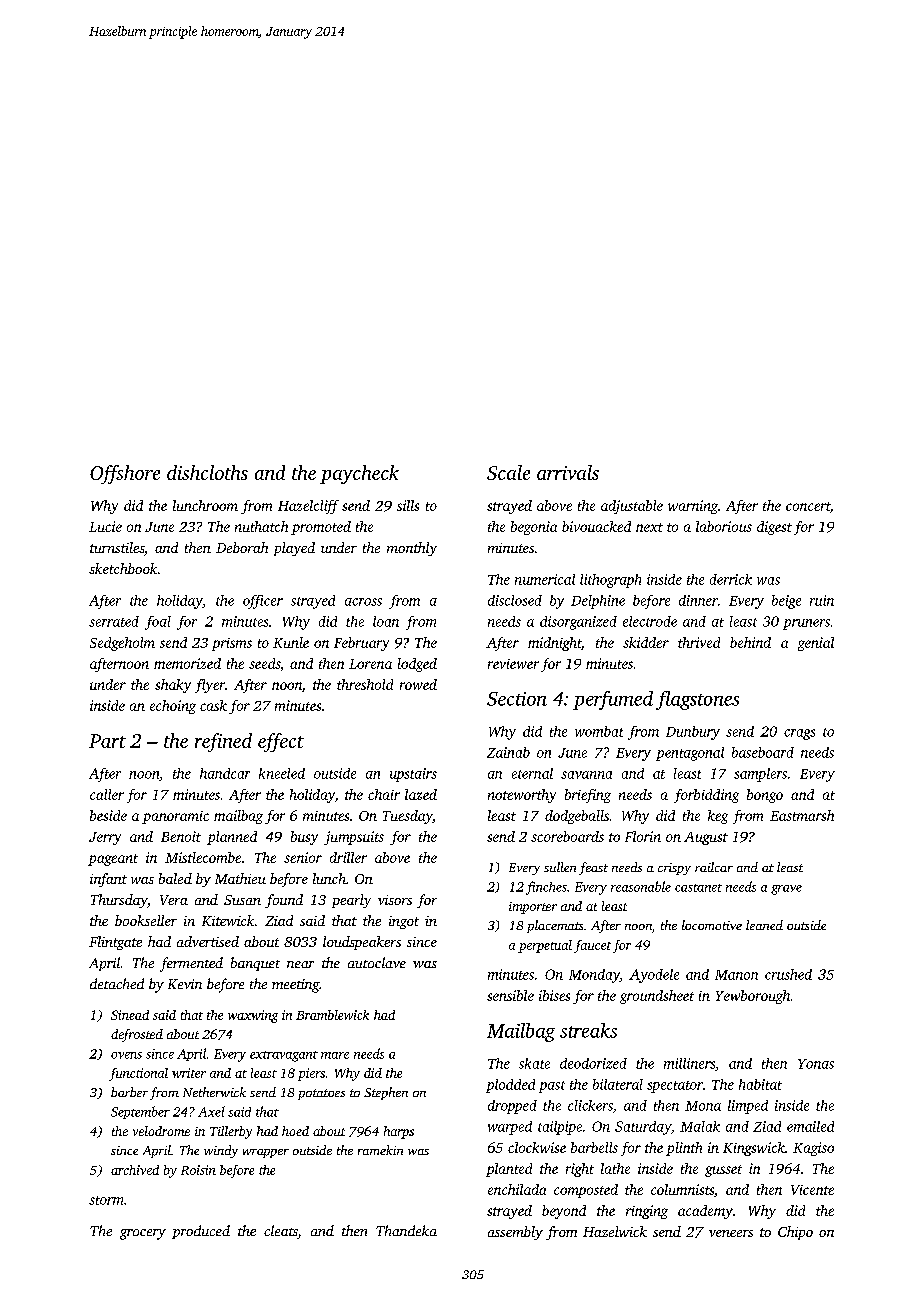 The image size is (924, 1314). I want to click on warning, so click(693, 507).
